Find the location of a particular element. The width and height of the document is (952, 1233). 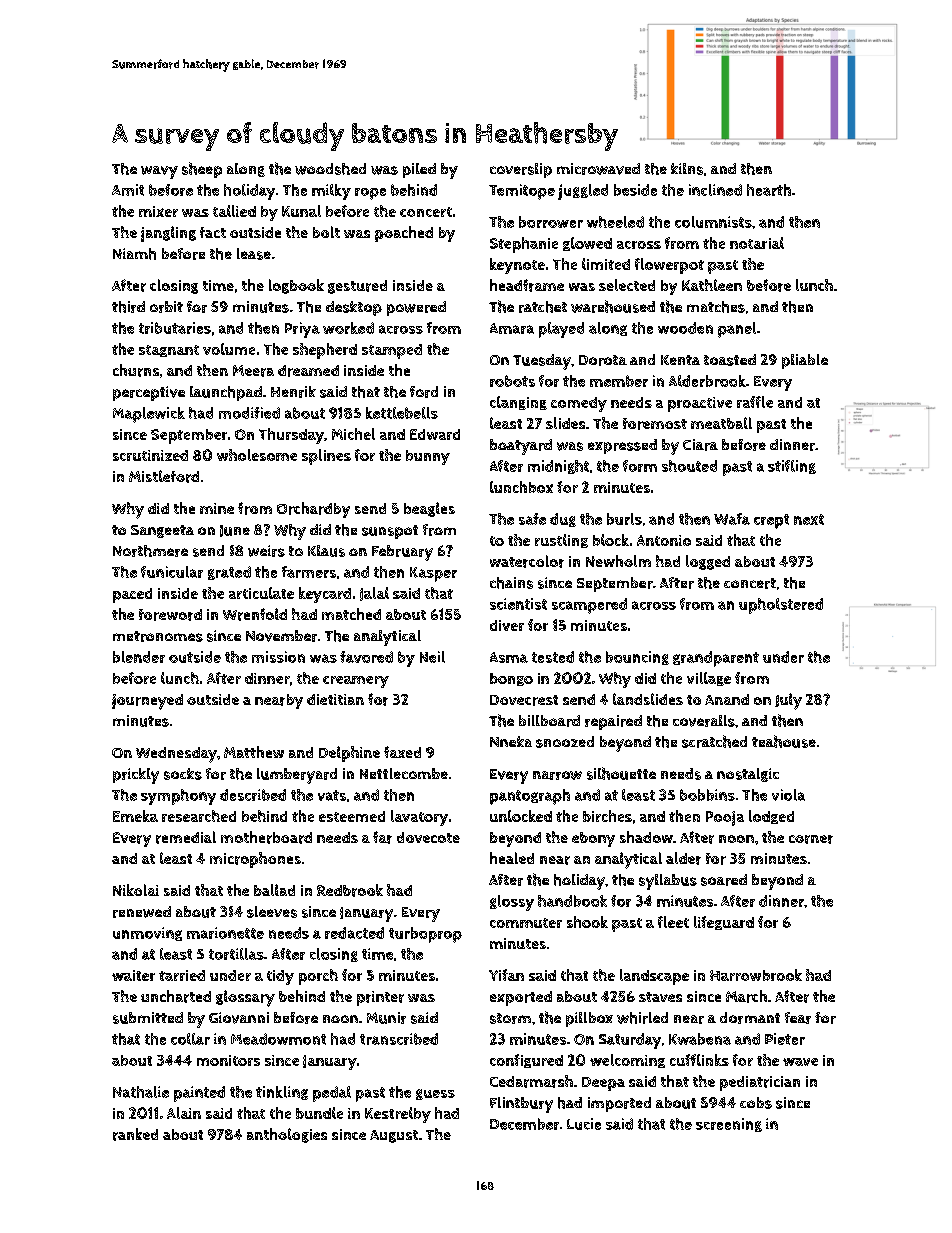

woodshed is located at coordinates (330, 169).
